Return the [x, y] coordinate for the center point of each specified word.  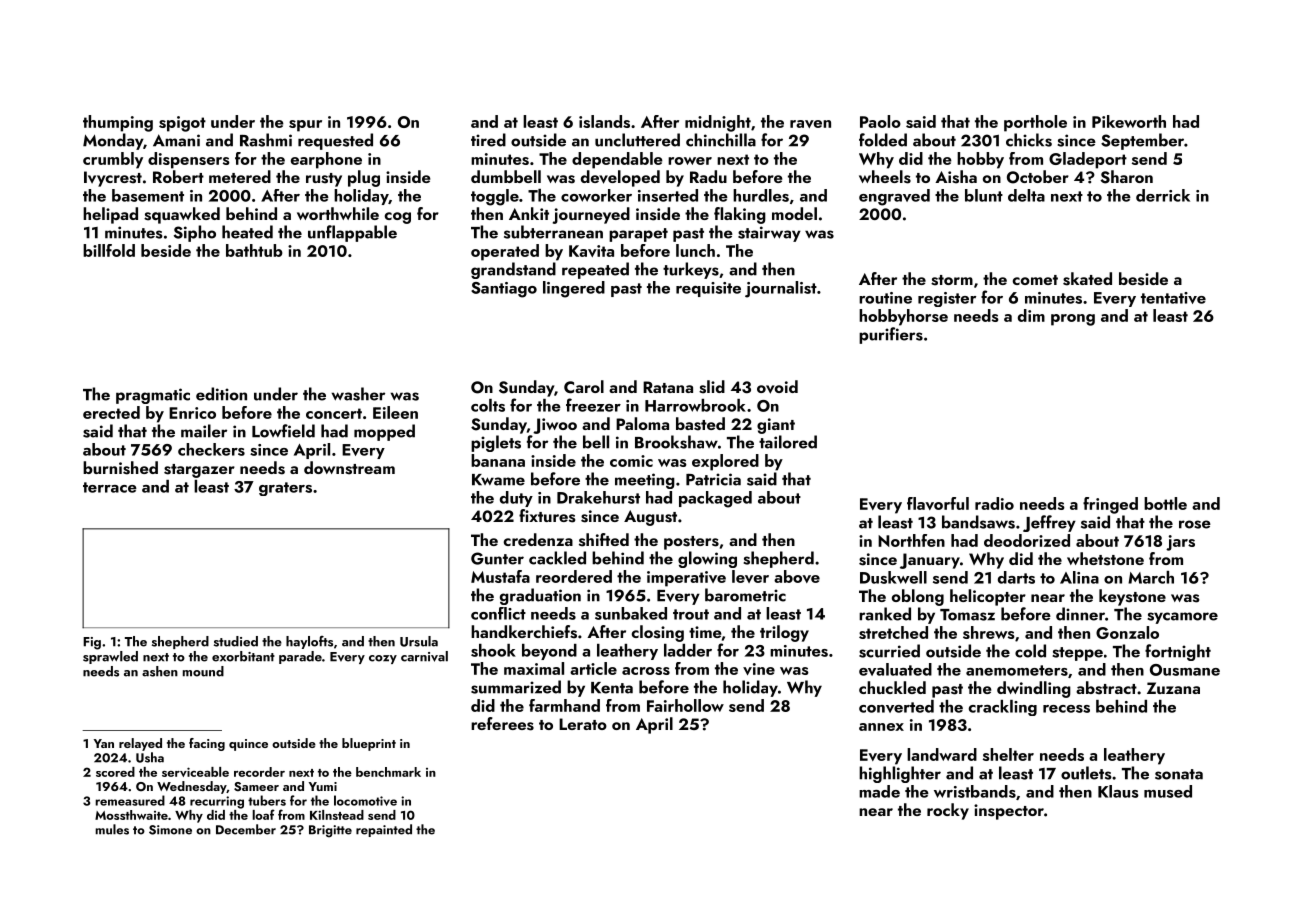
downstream [349, 468]
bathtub [254, 250]
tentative [1173, 298]
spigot [182, 124]
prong [1073, 320]
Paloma [642, 423]
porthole [1035, 123]
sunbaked [631, 613]
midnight [718, 123]
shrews [989, 632]
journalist [781, 289]
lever [750, 576]
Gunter [497, 558]
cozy [383, 659]
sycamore [1183, 618]
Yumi [323, 786]
